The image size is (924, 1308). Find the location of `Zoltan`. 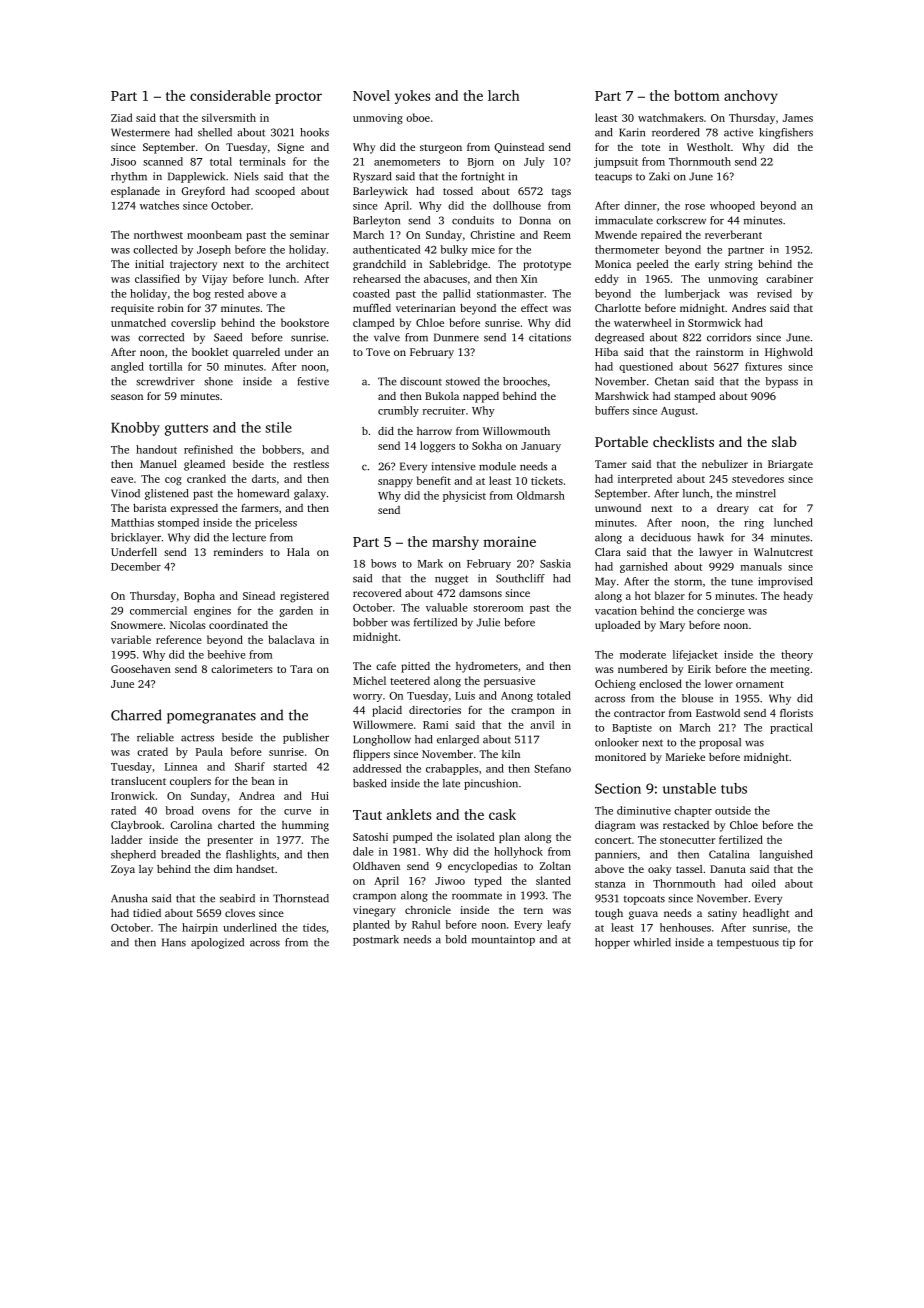

Zoltan is located at coordinates (555, 866).
